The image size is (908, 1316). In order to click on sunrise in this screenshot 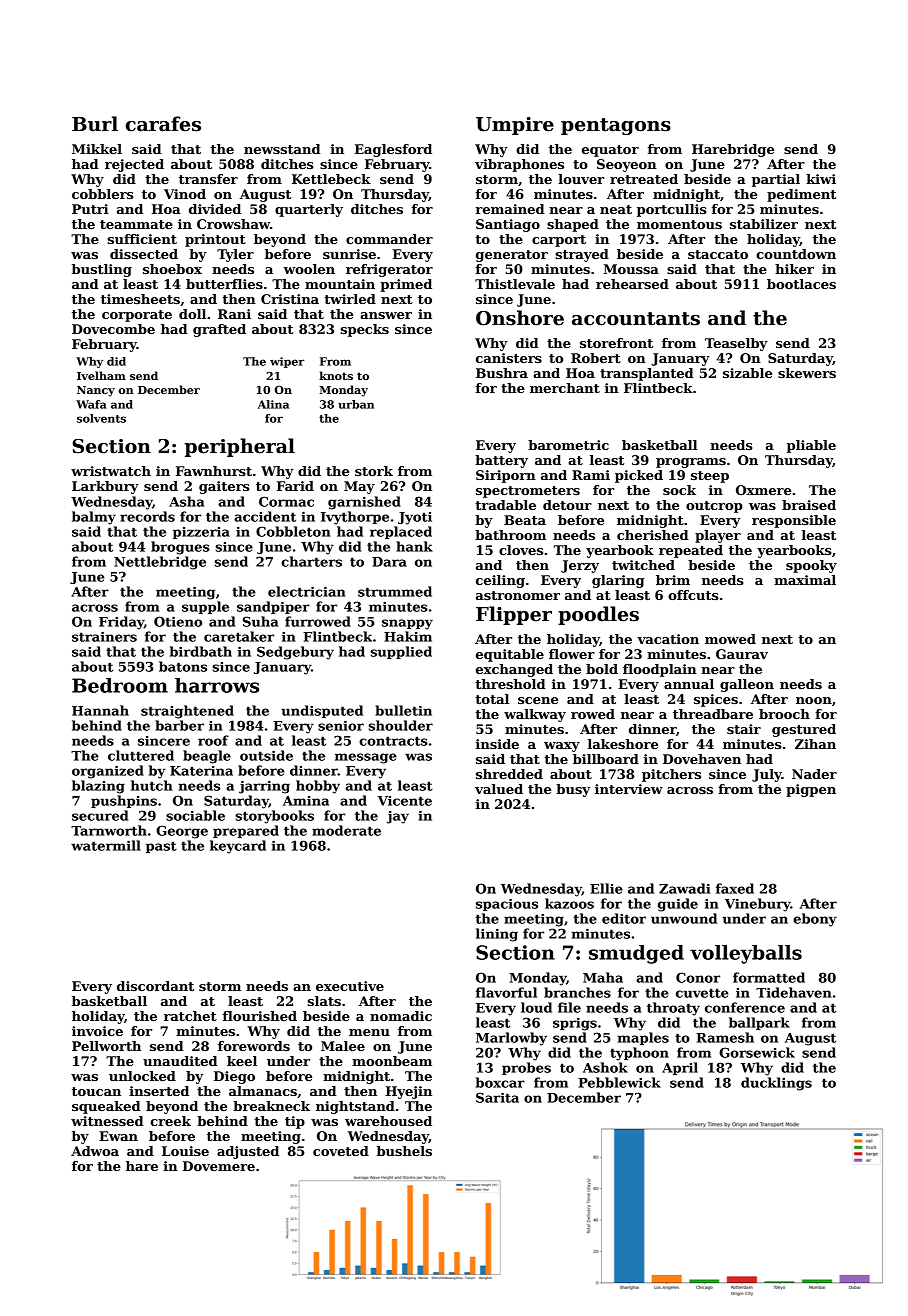, I will do `click(349, 254)`.
